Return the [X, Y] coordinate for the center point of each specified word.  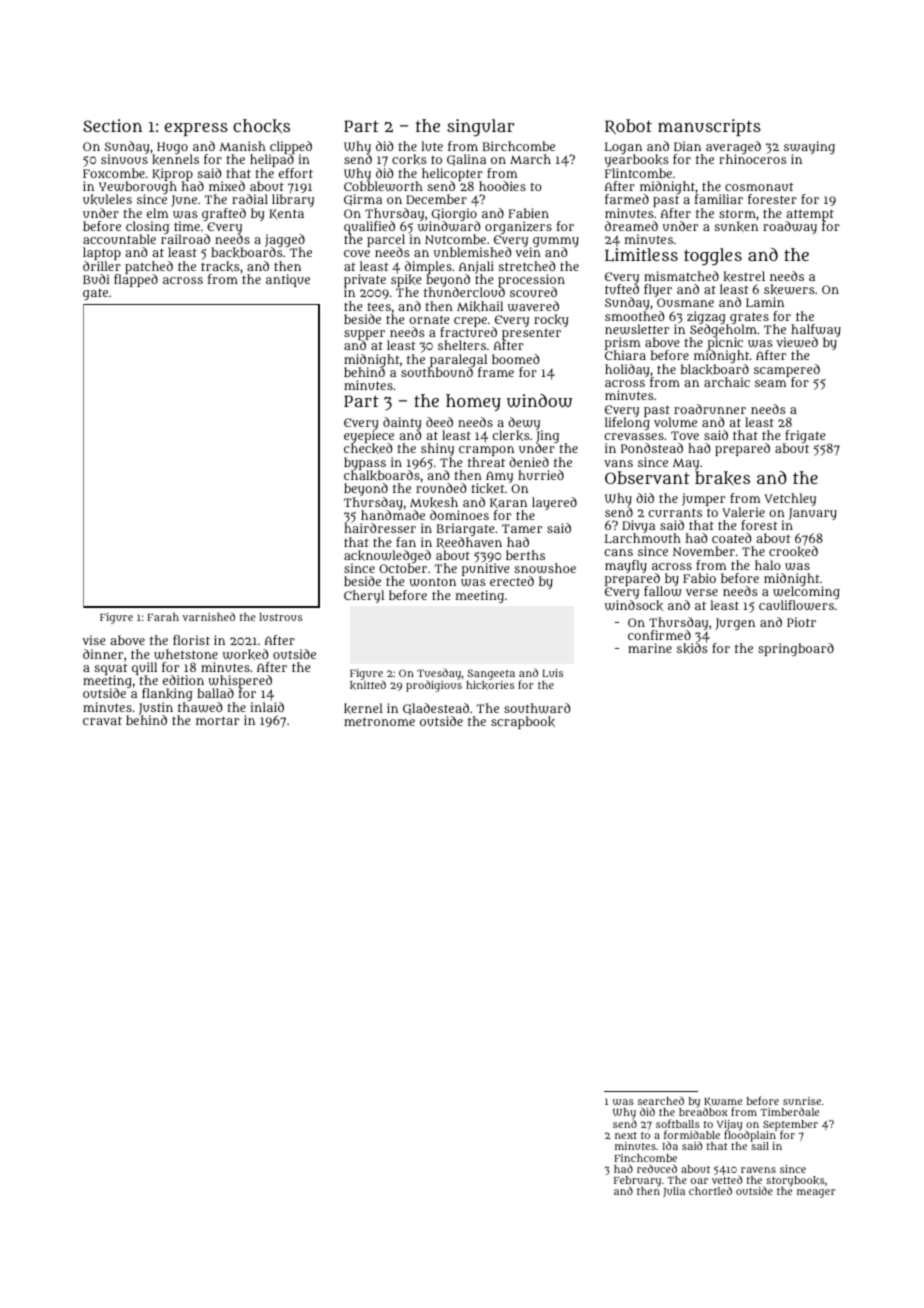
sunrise [802, 1101]
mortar [217, 720]
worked [245, 654]
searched [661, 1100]
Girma [363, 200]
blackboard [715, 369]
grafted [224, 214]
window [539, 401]
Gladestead [436, 709]
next [626, 1135]
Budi [96, 279]
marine [650, 648]
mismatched [681, 276]
